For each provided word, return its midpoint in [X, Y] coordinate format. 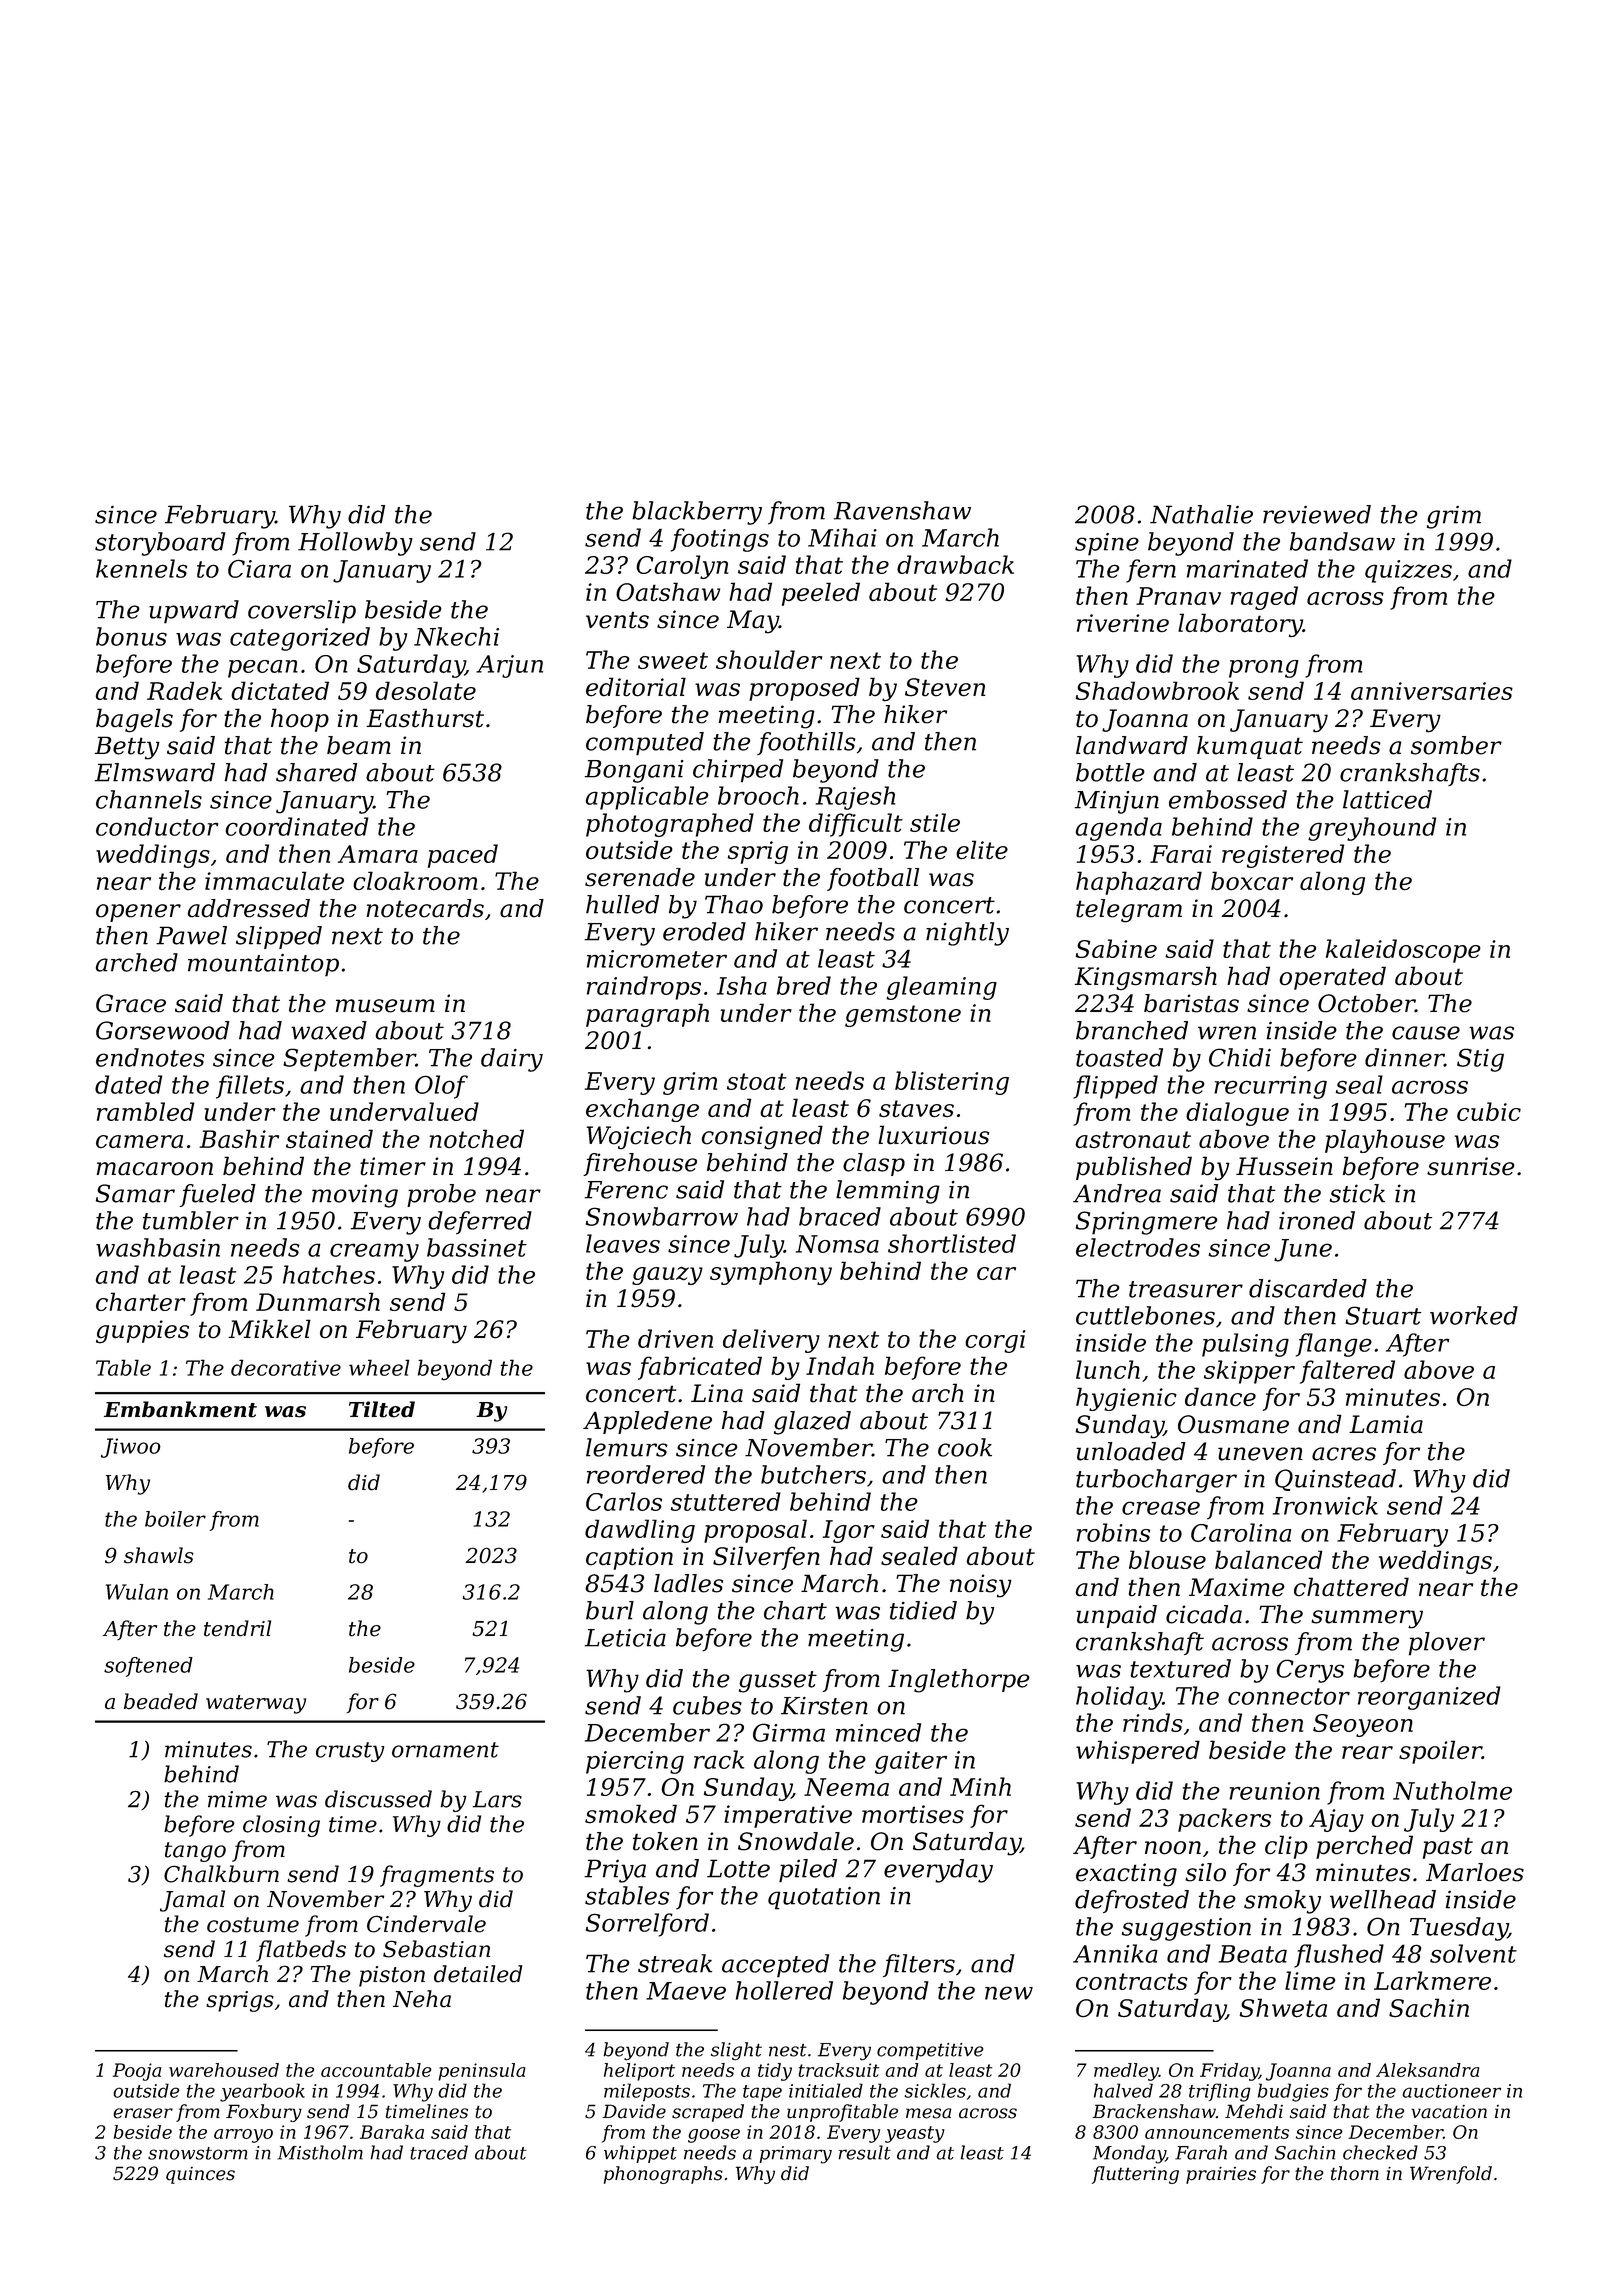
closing [281, 1826]
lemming [888, 1192]
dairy [512, 1060]
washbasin [158, 1247]
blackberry [697, 513]
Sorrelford [647, 1925]
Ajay [1336, 1820]
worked [1474, 1315]
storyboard [160, 544]
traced [439, 2152]
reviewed [1317, 514]
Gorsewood [162, 1030]
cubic [1489, 1111]
